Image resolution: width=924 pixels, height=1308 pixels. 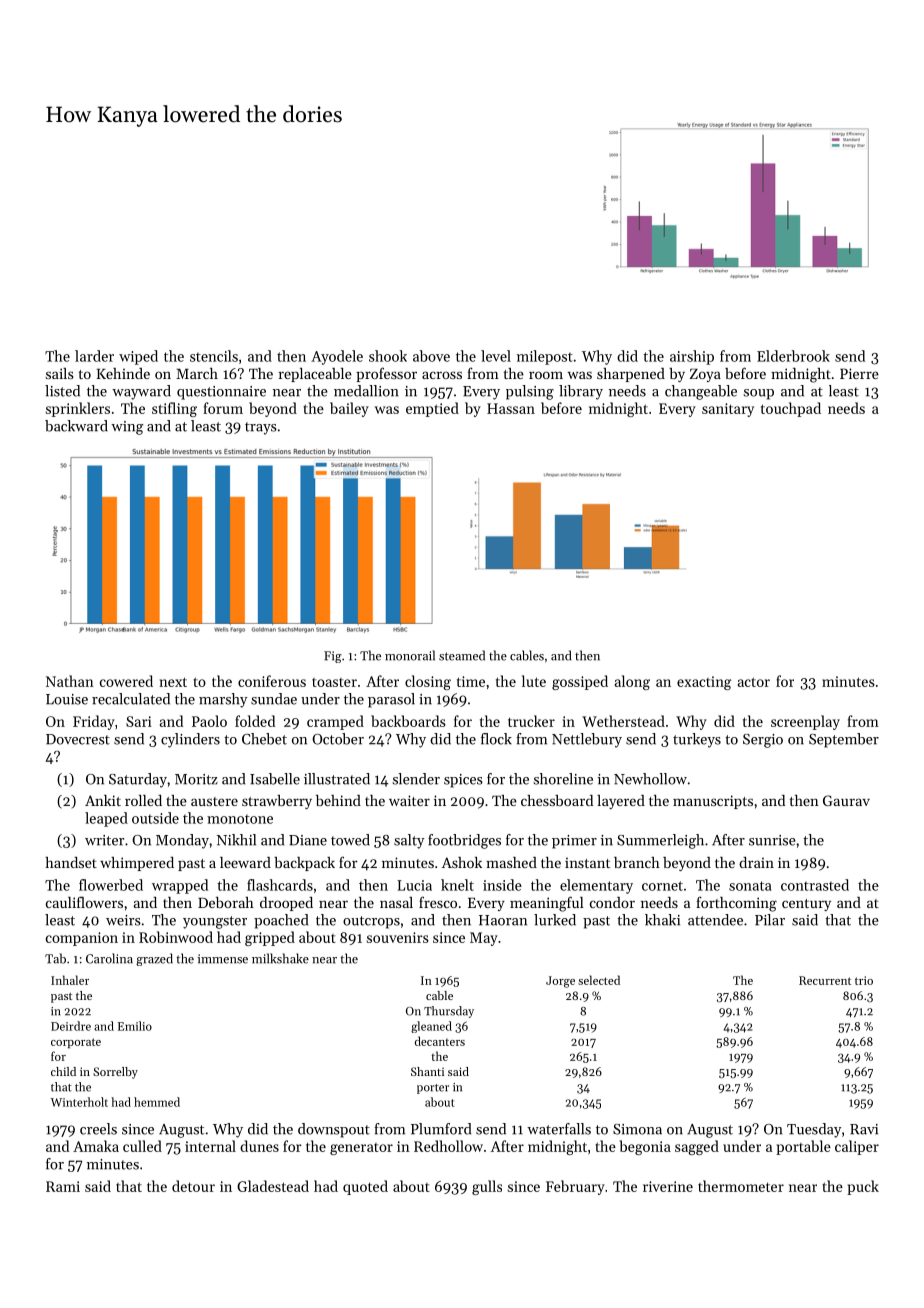 I want to click on listed, so click(x=62, y=391).
